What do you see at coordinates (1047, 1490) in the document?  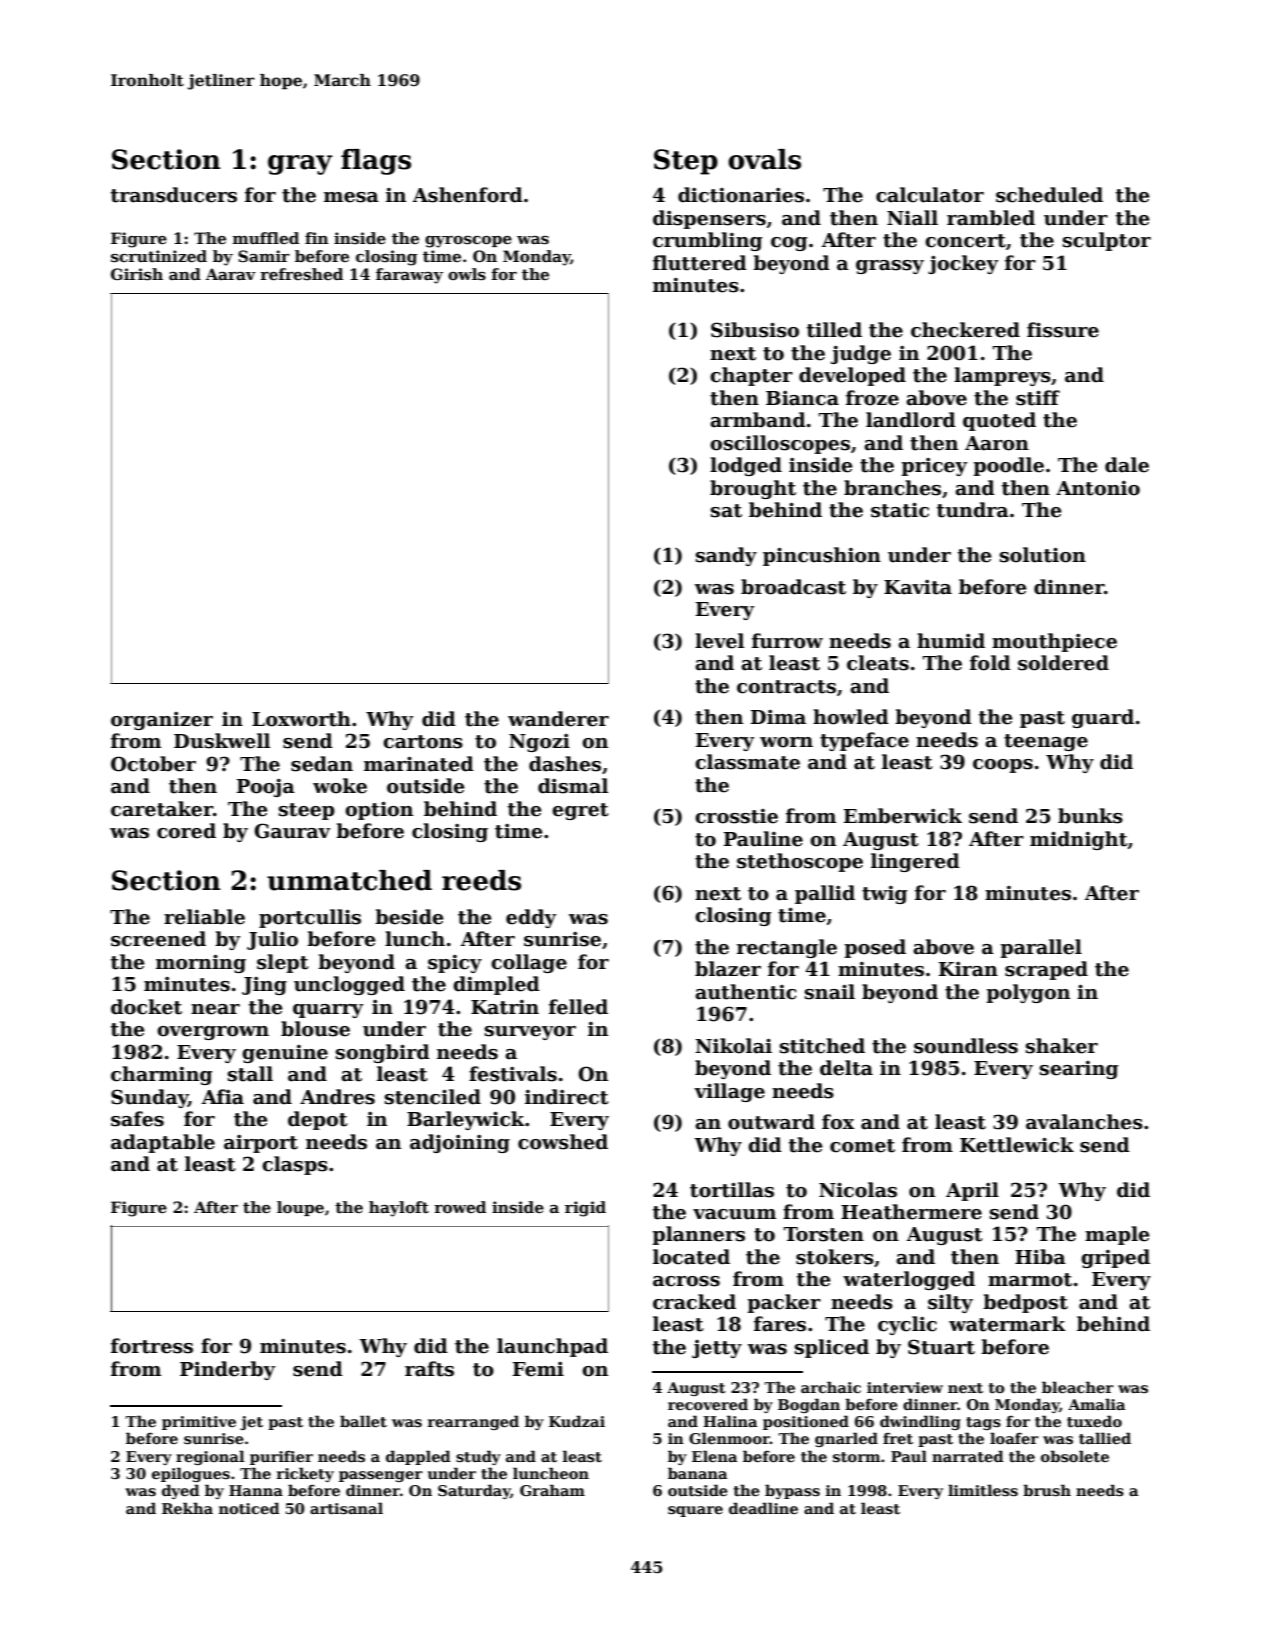 I see `brush` at bounding box center [1047, 1490].
